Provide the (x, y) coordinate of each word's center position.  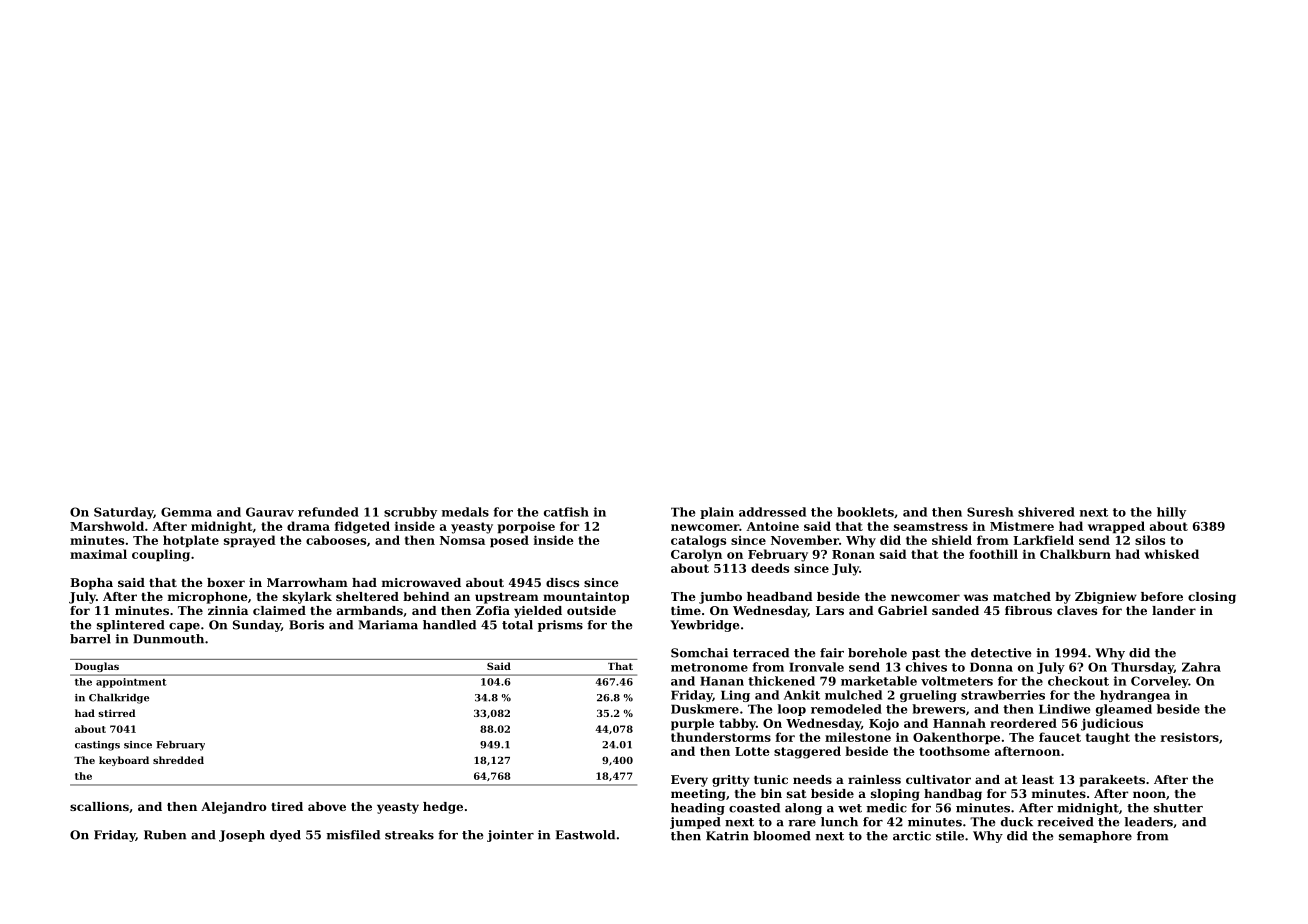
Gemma (186, 512)
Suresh (990, 512)
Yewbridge (704, 626)
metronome (709, 667)
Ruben (165, 835)
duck (1017, 822)
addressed (772, 512)
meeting (698, 795)
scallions (99, 806)
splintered (131, 626)
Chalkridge (119, 699)
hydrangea (1135, 696)
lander (1174, 610)
